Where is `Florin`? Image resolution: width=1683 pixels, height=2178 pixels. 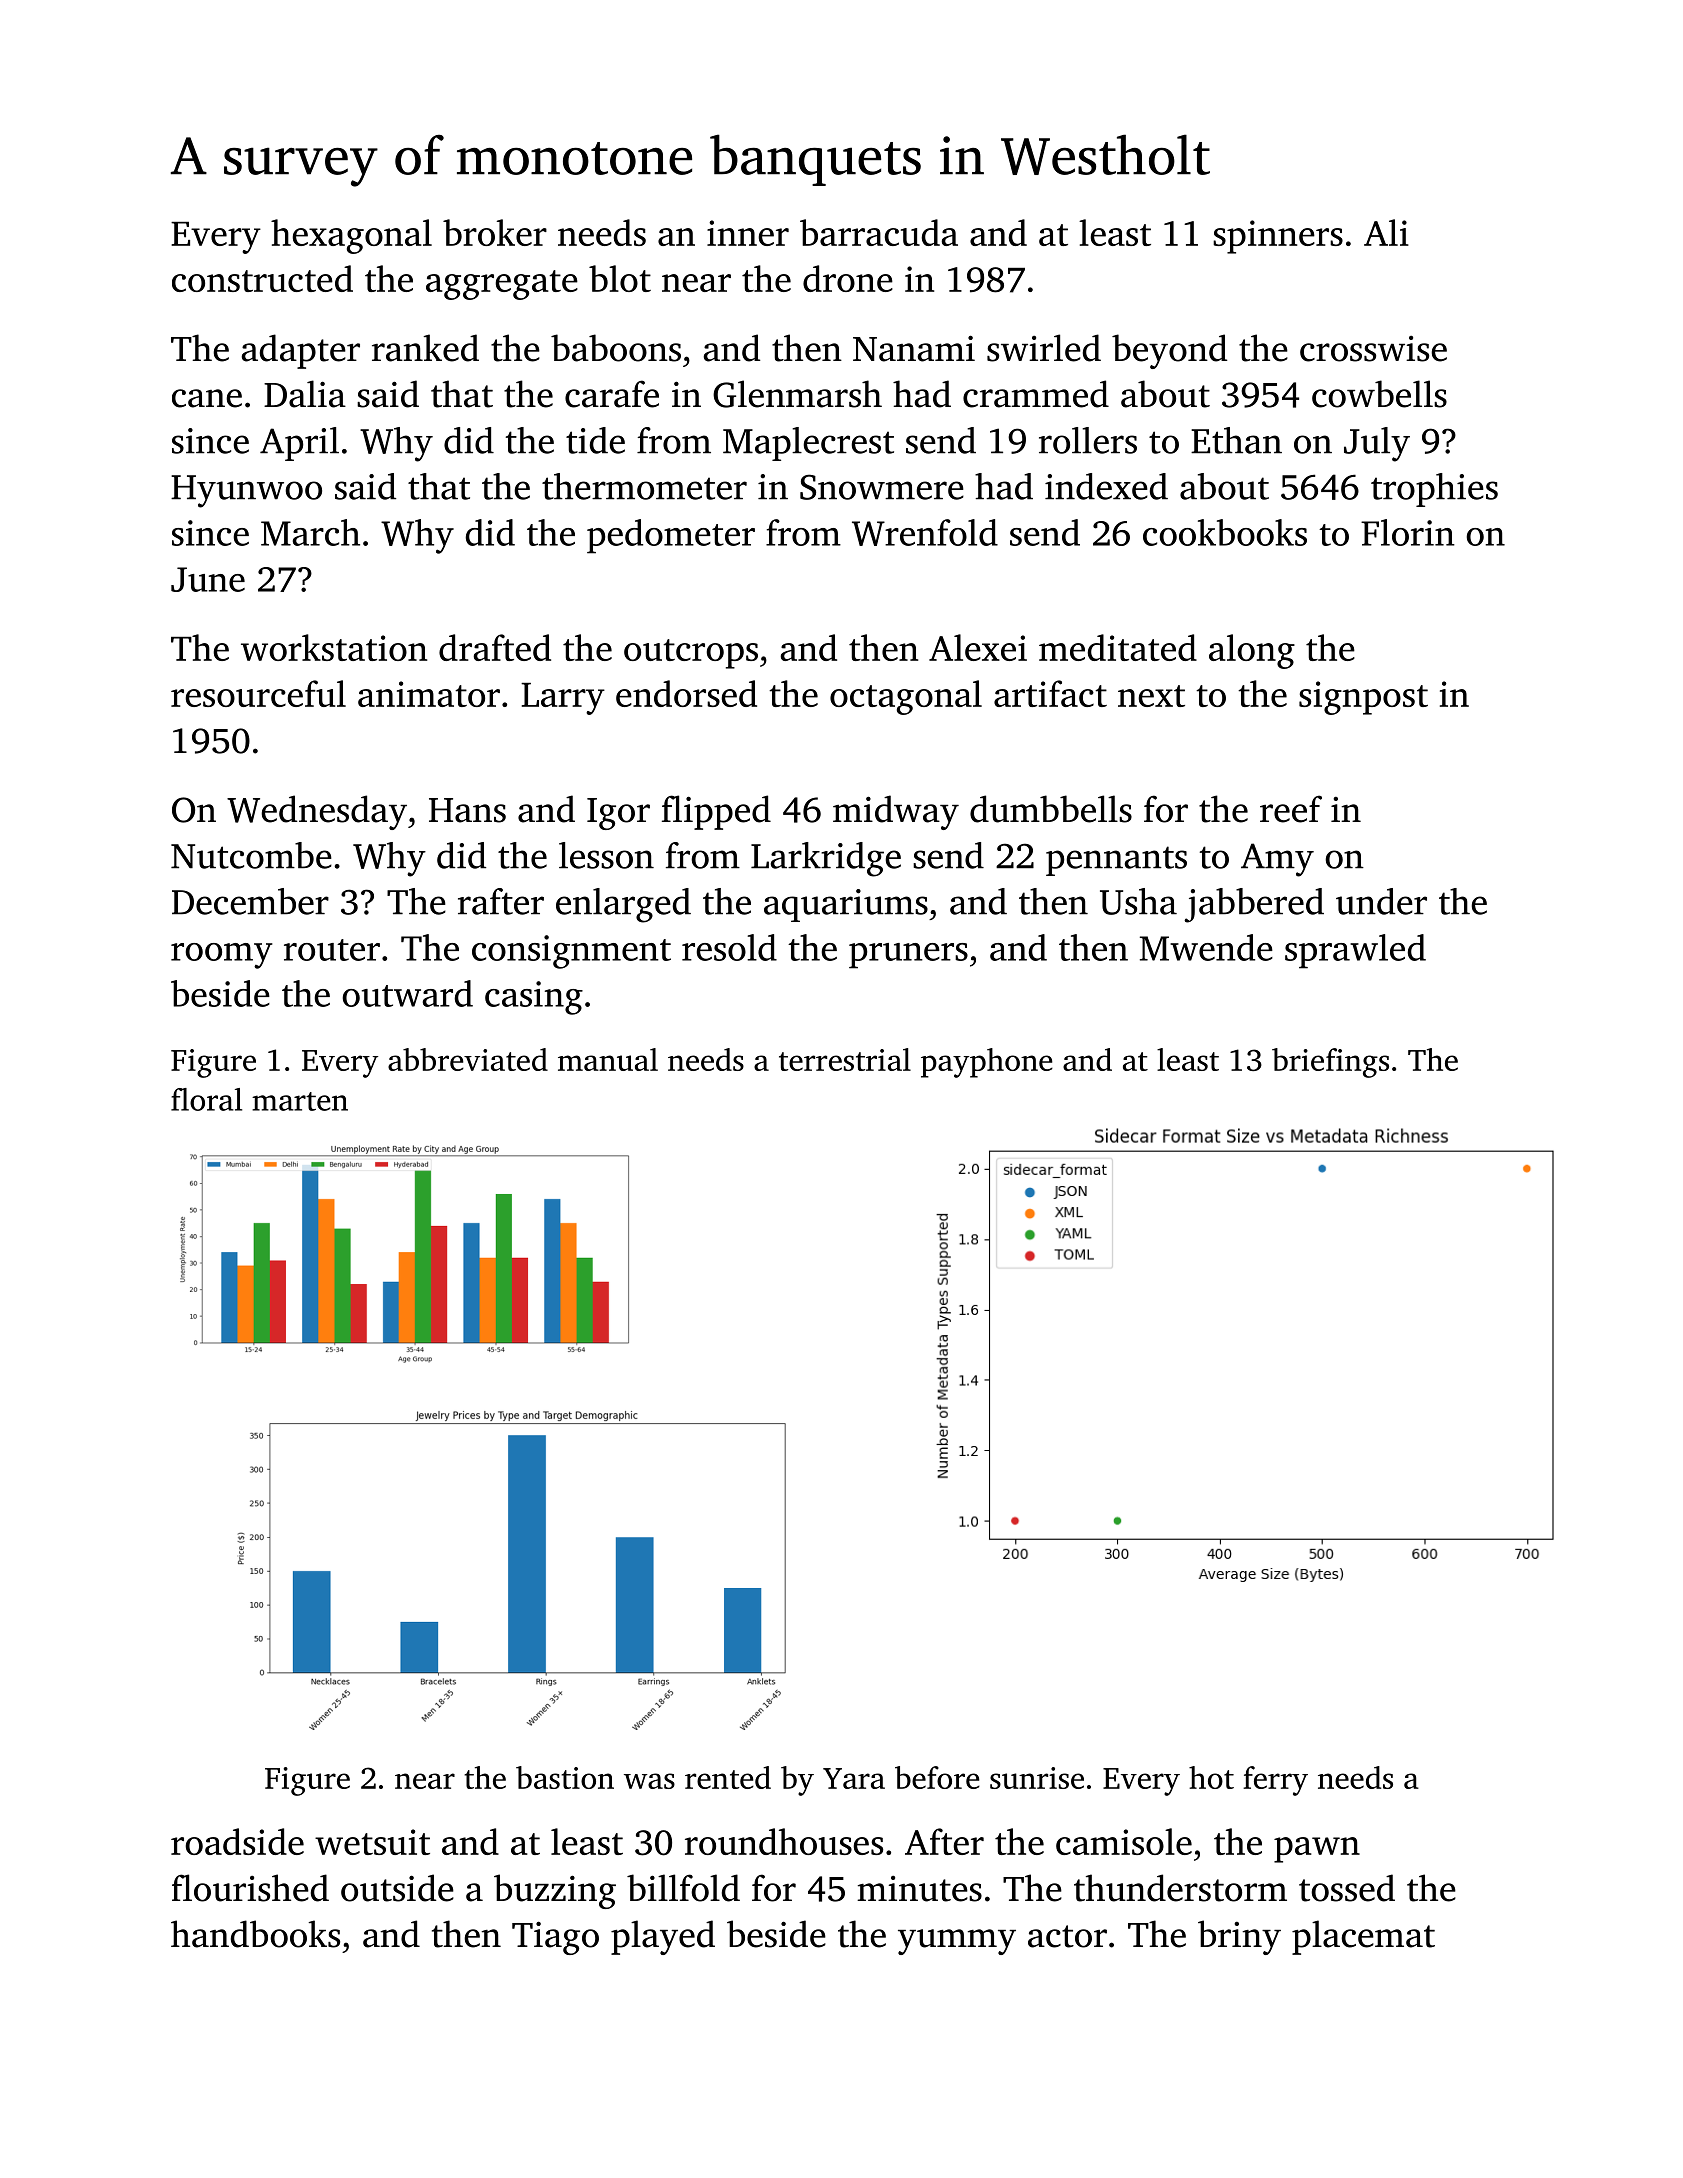 Florin is located at coordinates (1408, 532).
